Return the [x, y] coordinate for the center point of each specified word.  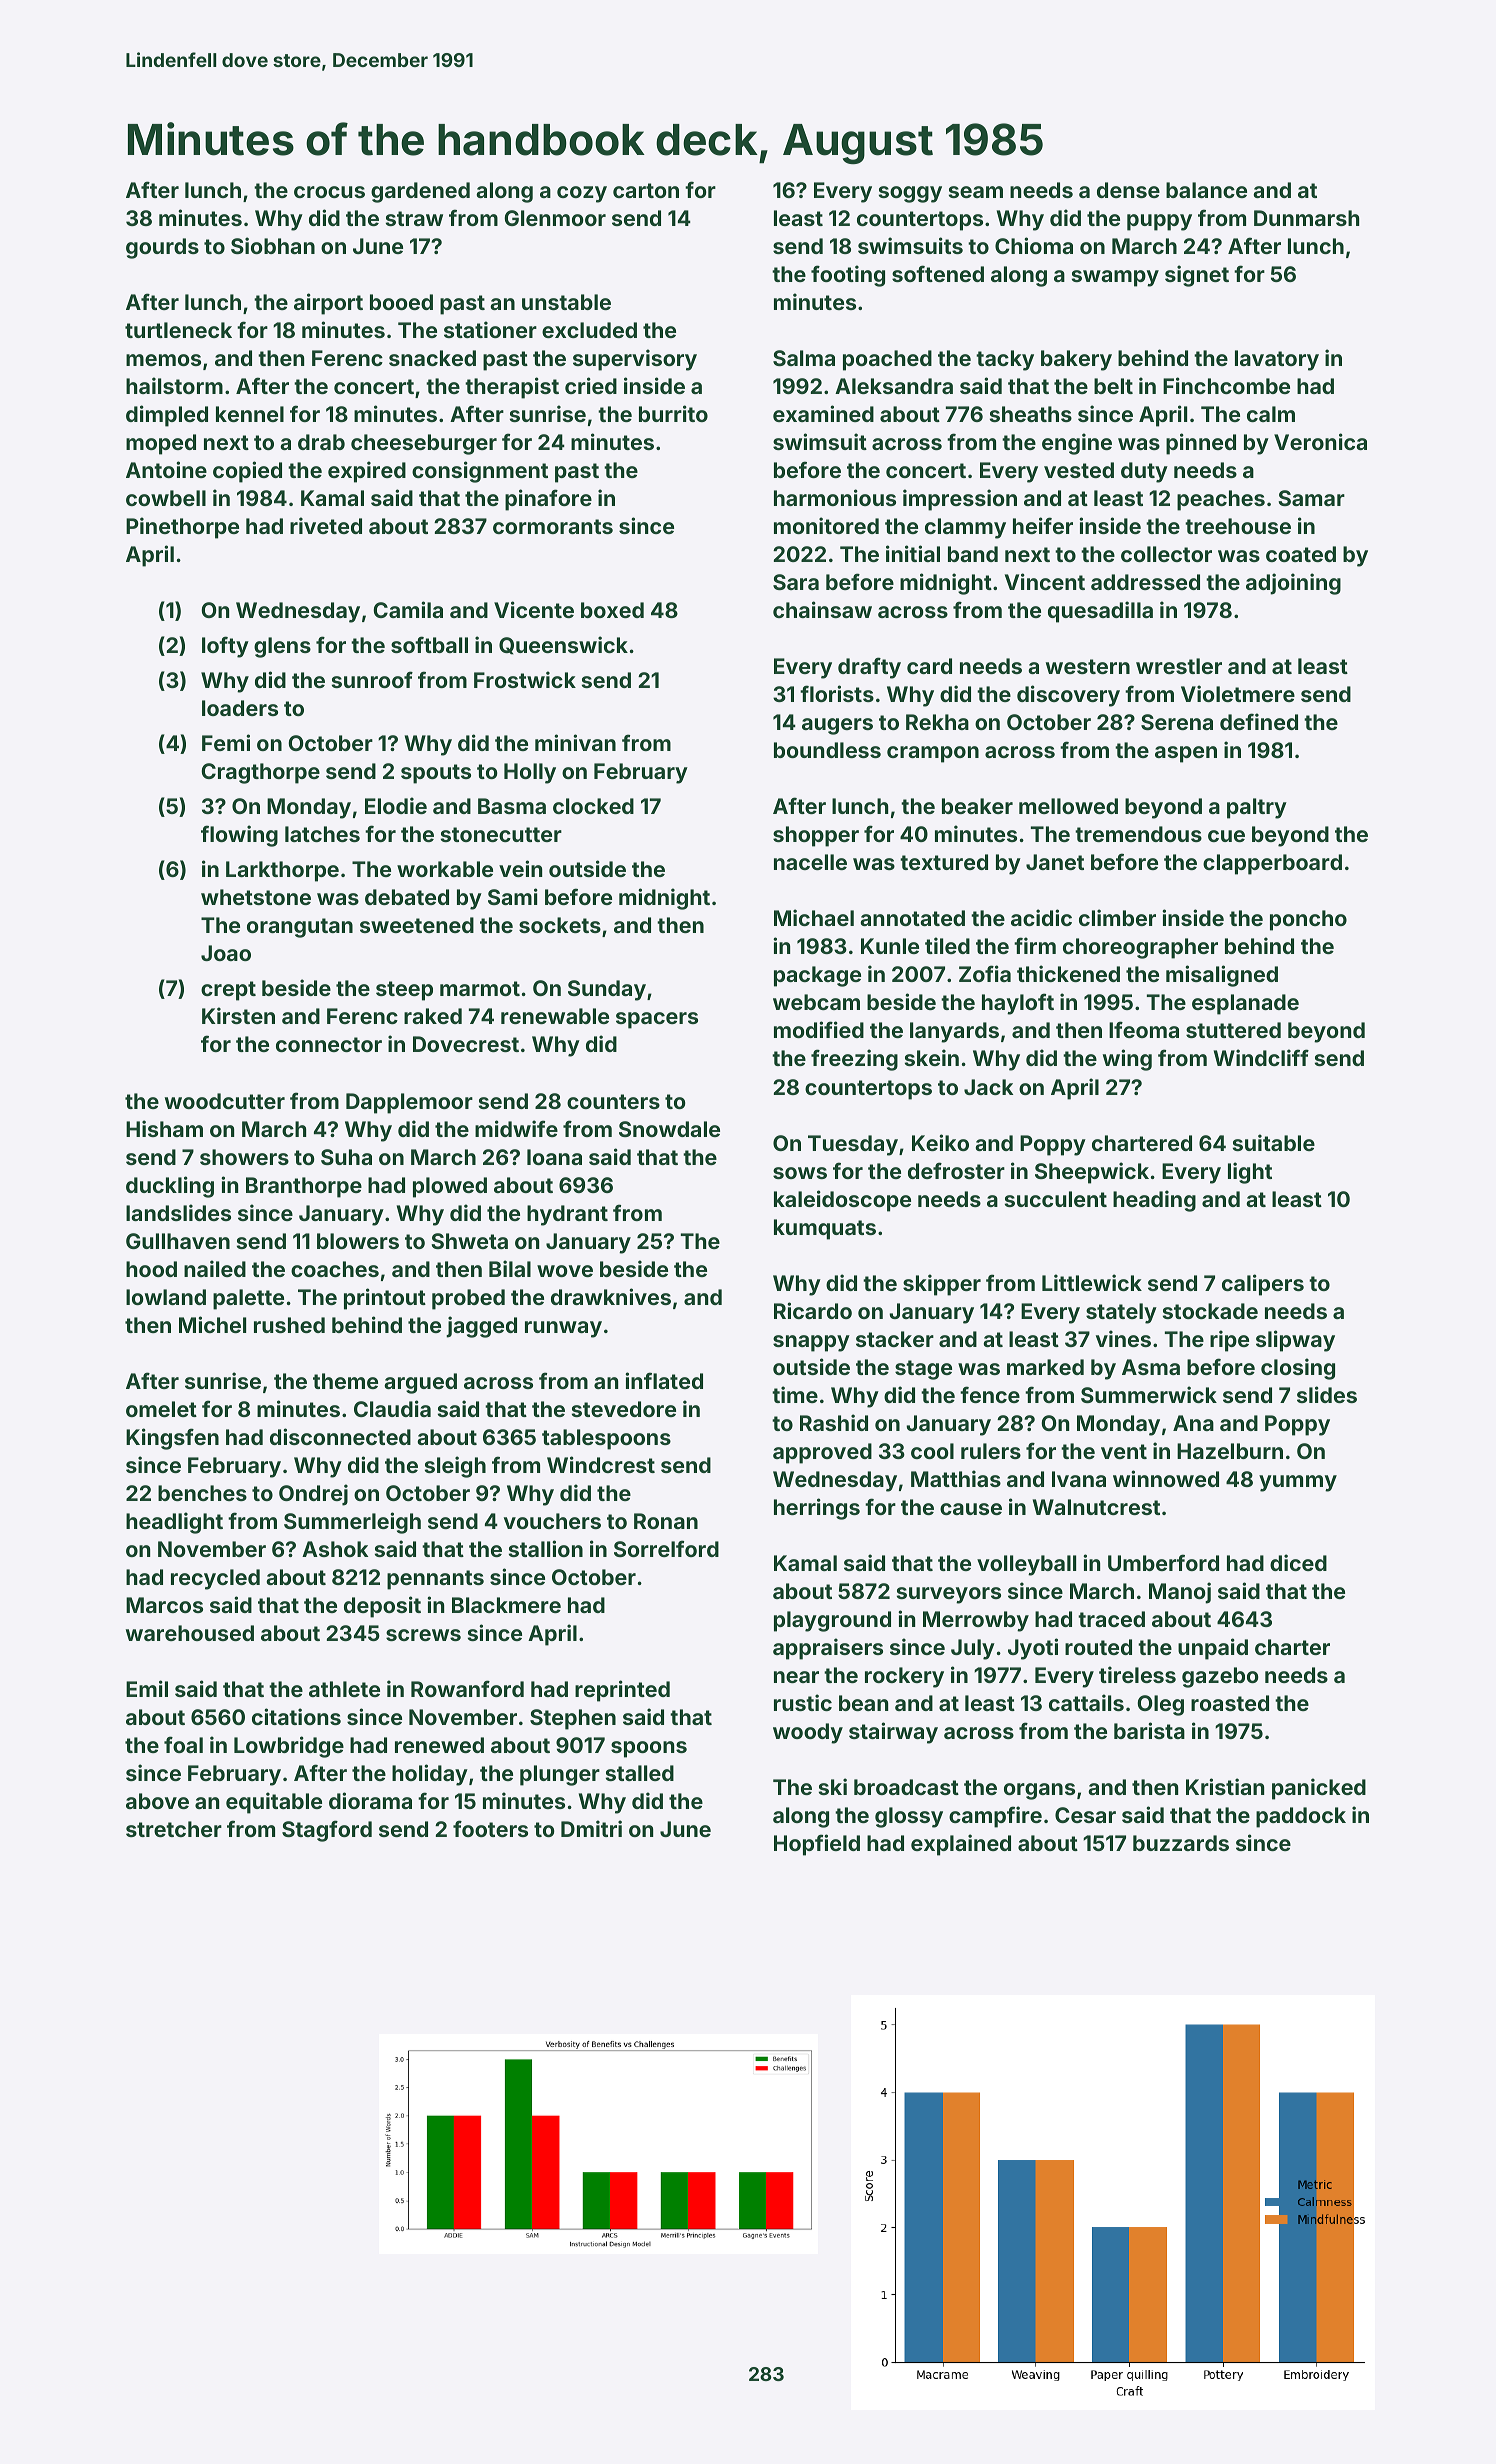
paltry [1257, 808]
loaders [240, 708]
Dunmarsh [1306, 218]
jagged [481, 1327]
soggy [910, 194]
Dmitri [591, 1828]
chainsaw [822, 609]
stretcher [174, 1829]
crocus [329, 192]
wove [565, 1271]
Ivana [1079, 1479]
